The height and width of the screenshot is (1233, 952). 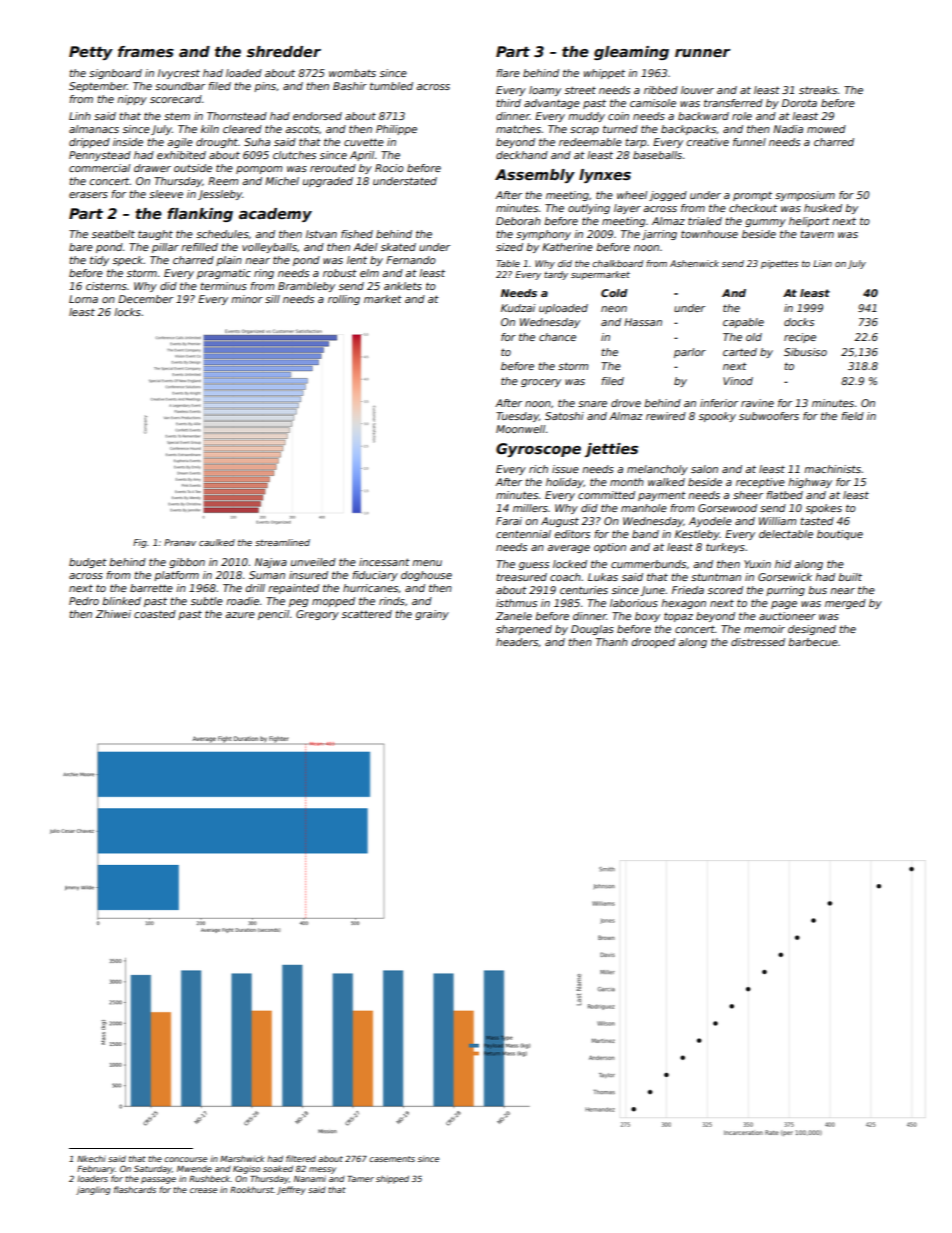 I want to click on drooped, so click(x=653, y=643).
